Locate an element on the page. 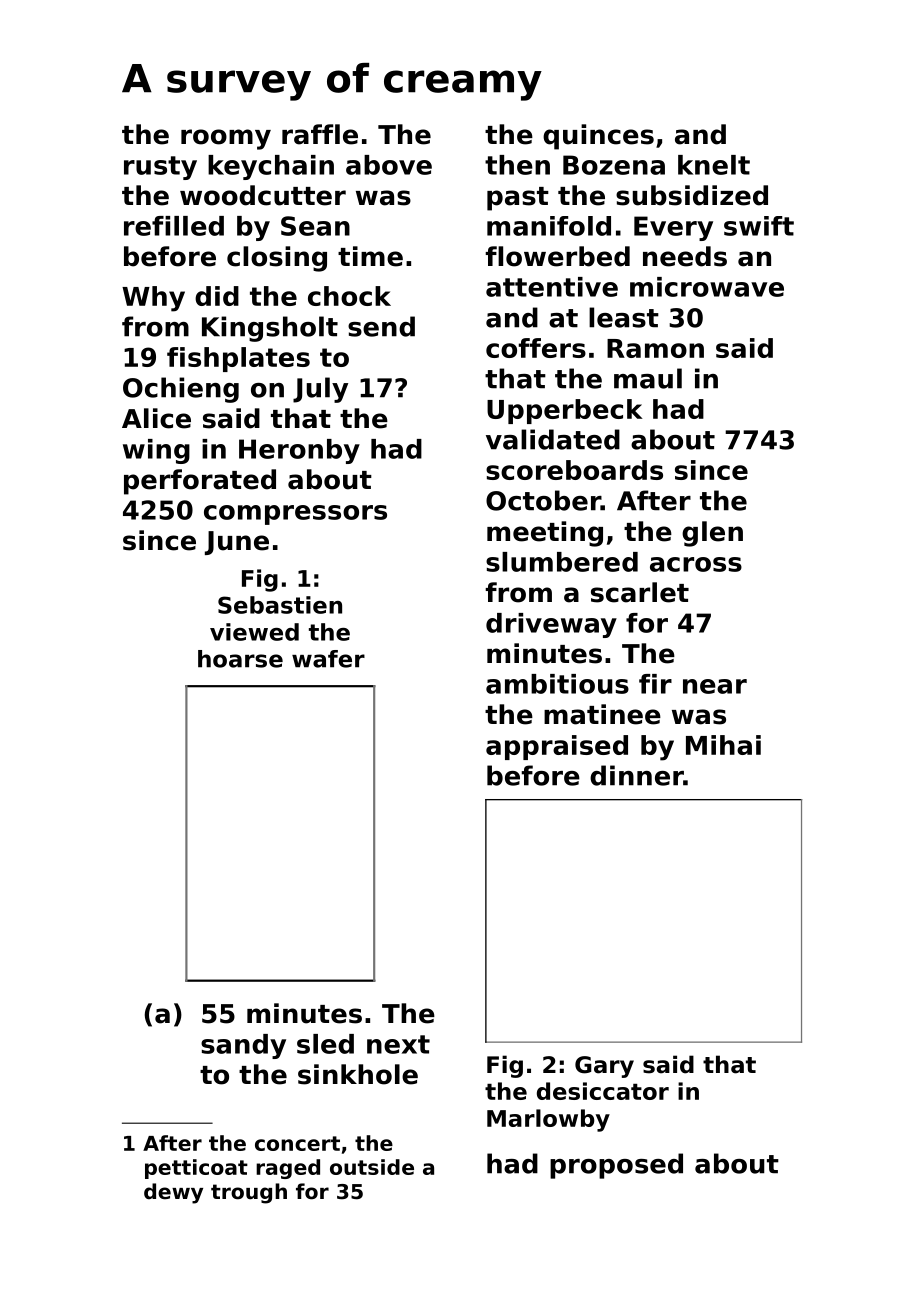 Image resolution: width=924 pixels, height=1311 pixels. viewed is located at coordinates (254, 632).
